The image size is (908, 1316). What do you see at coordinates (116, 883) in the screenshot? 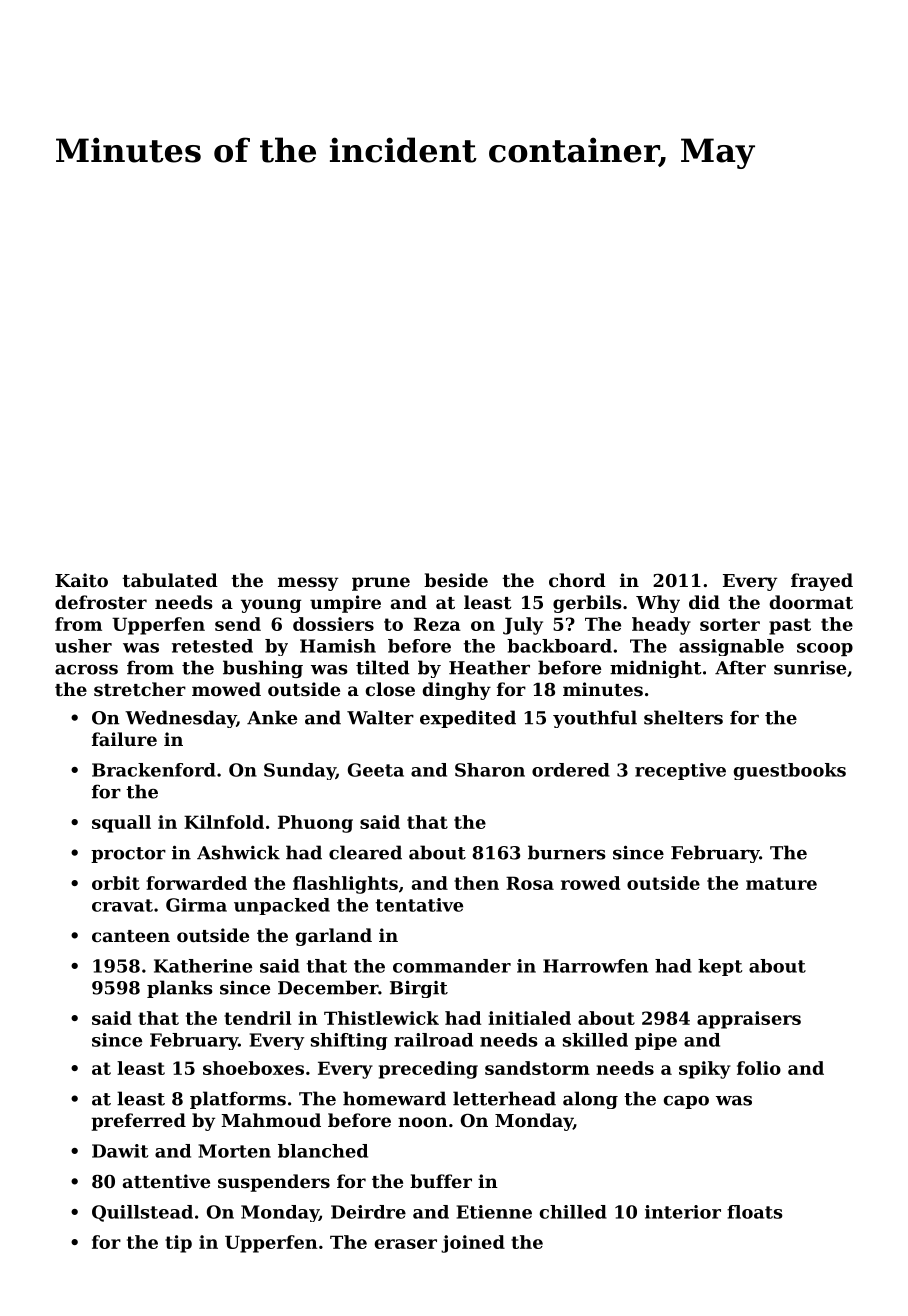
I see `orbit` at bounding box center [116, 883].
